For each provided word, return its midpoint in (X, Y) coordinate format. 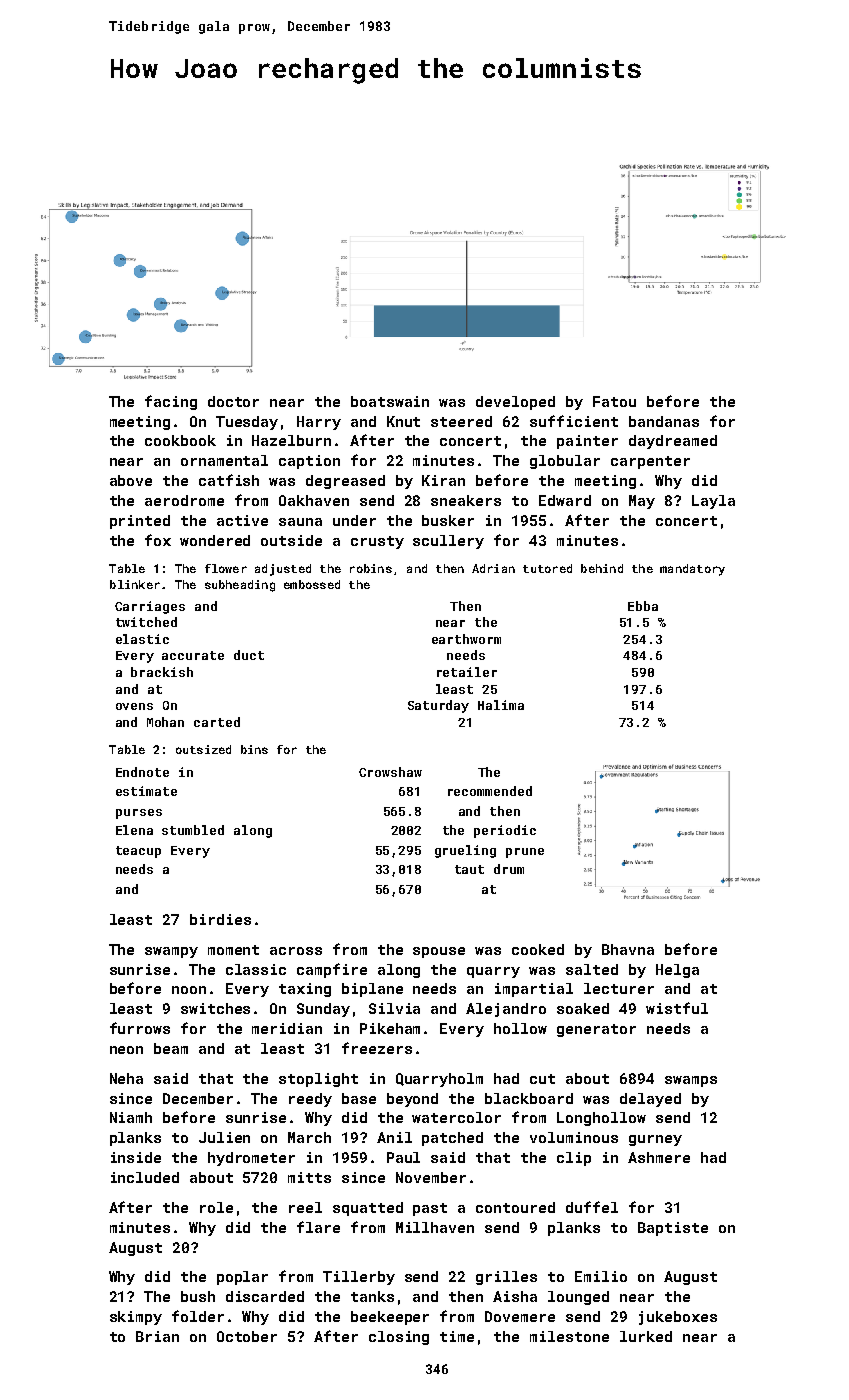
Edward (565, 500)
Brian (157, 1336)
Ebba (643, 606)
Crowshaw (390, 772)
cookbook (180, 440)
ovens (134, 706)
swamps (691, 1081)
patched (452, 1139)
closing (399, 1338)
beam (171, 1048)
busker (448, 520)
